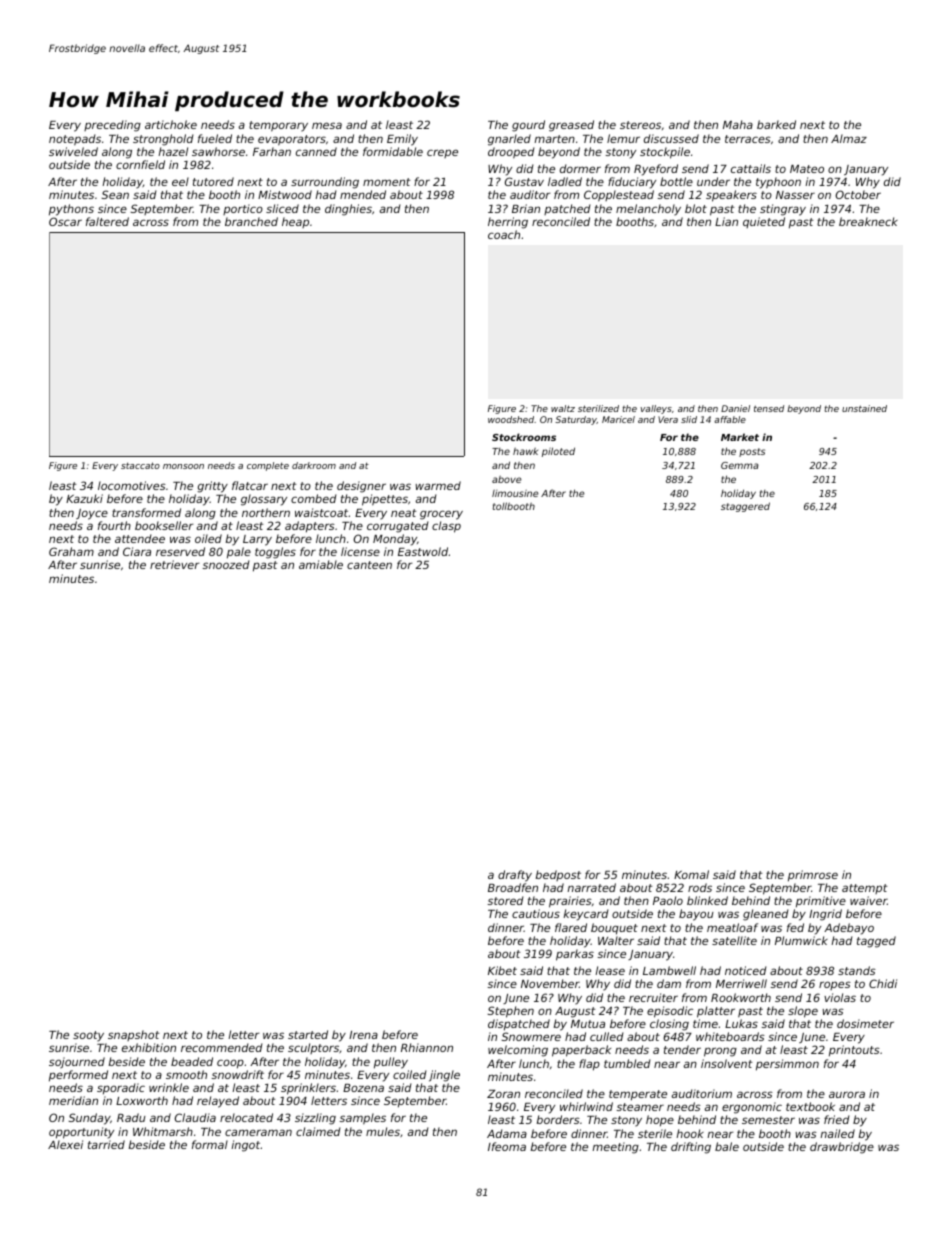 Image resolution: width=952 pixels, height=1233 pixels. What do you see at coordinates (740, 465) in the screenshot?
I see `Gemma` at bounding box center [740, 465].
